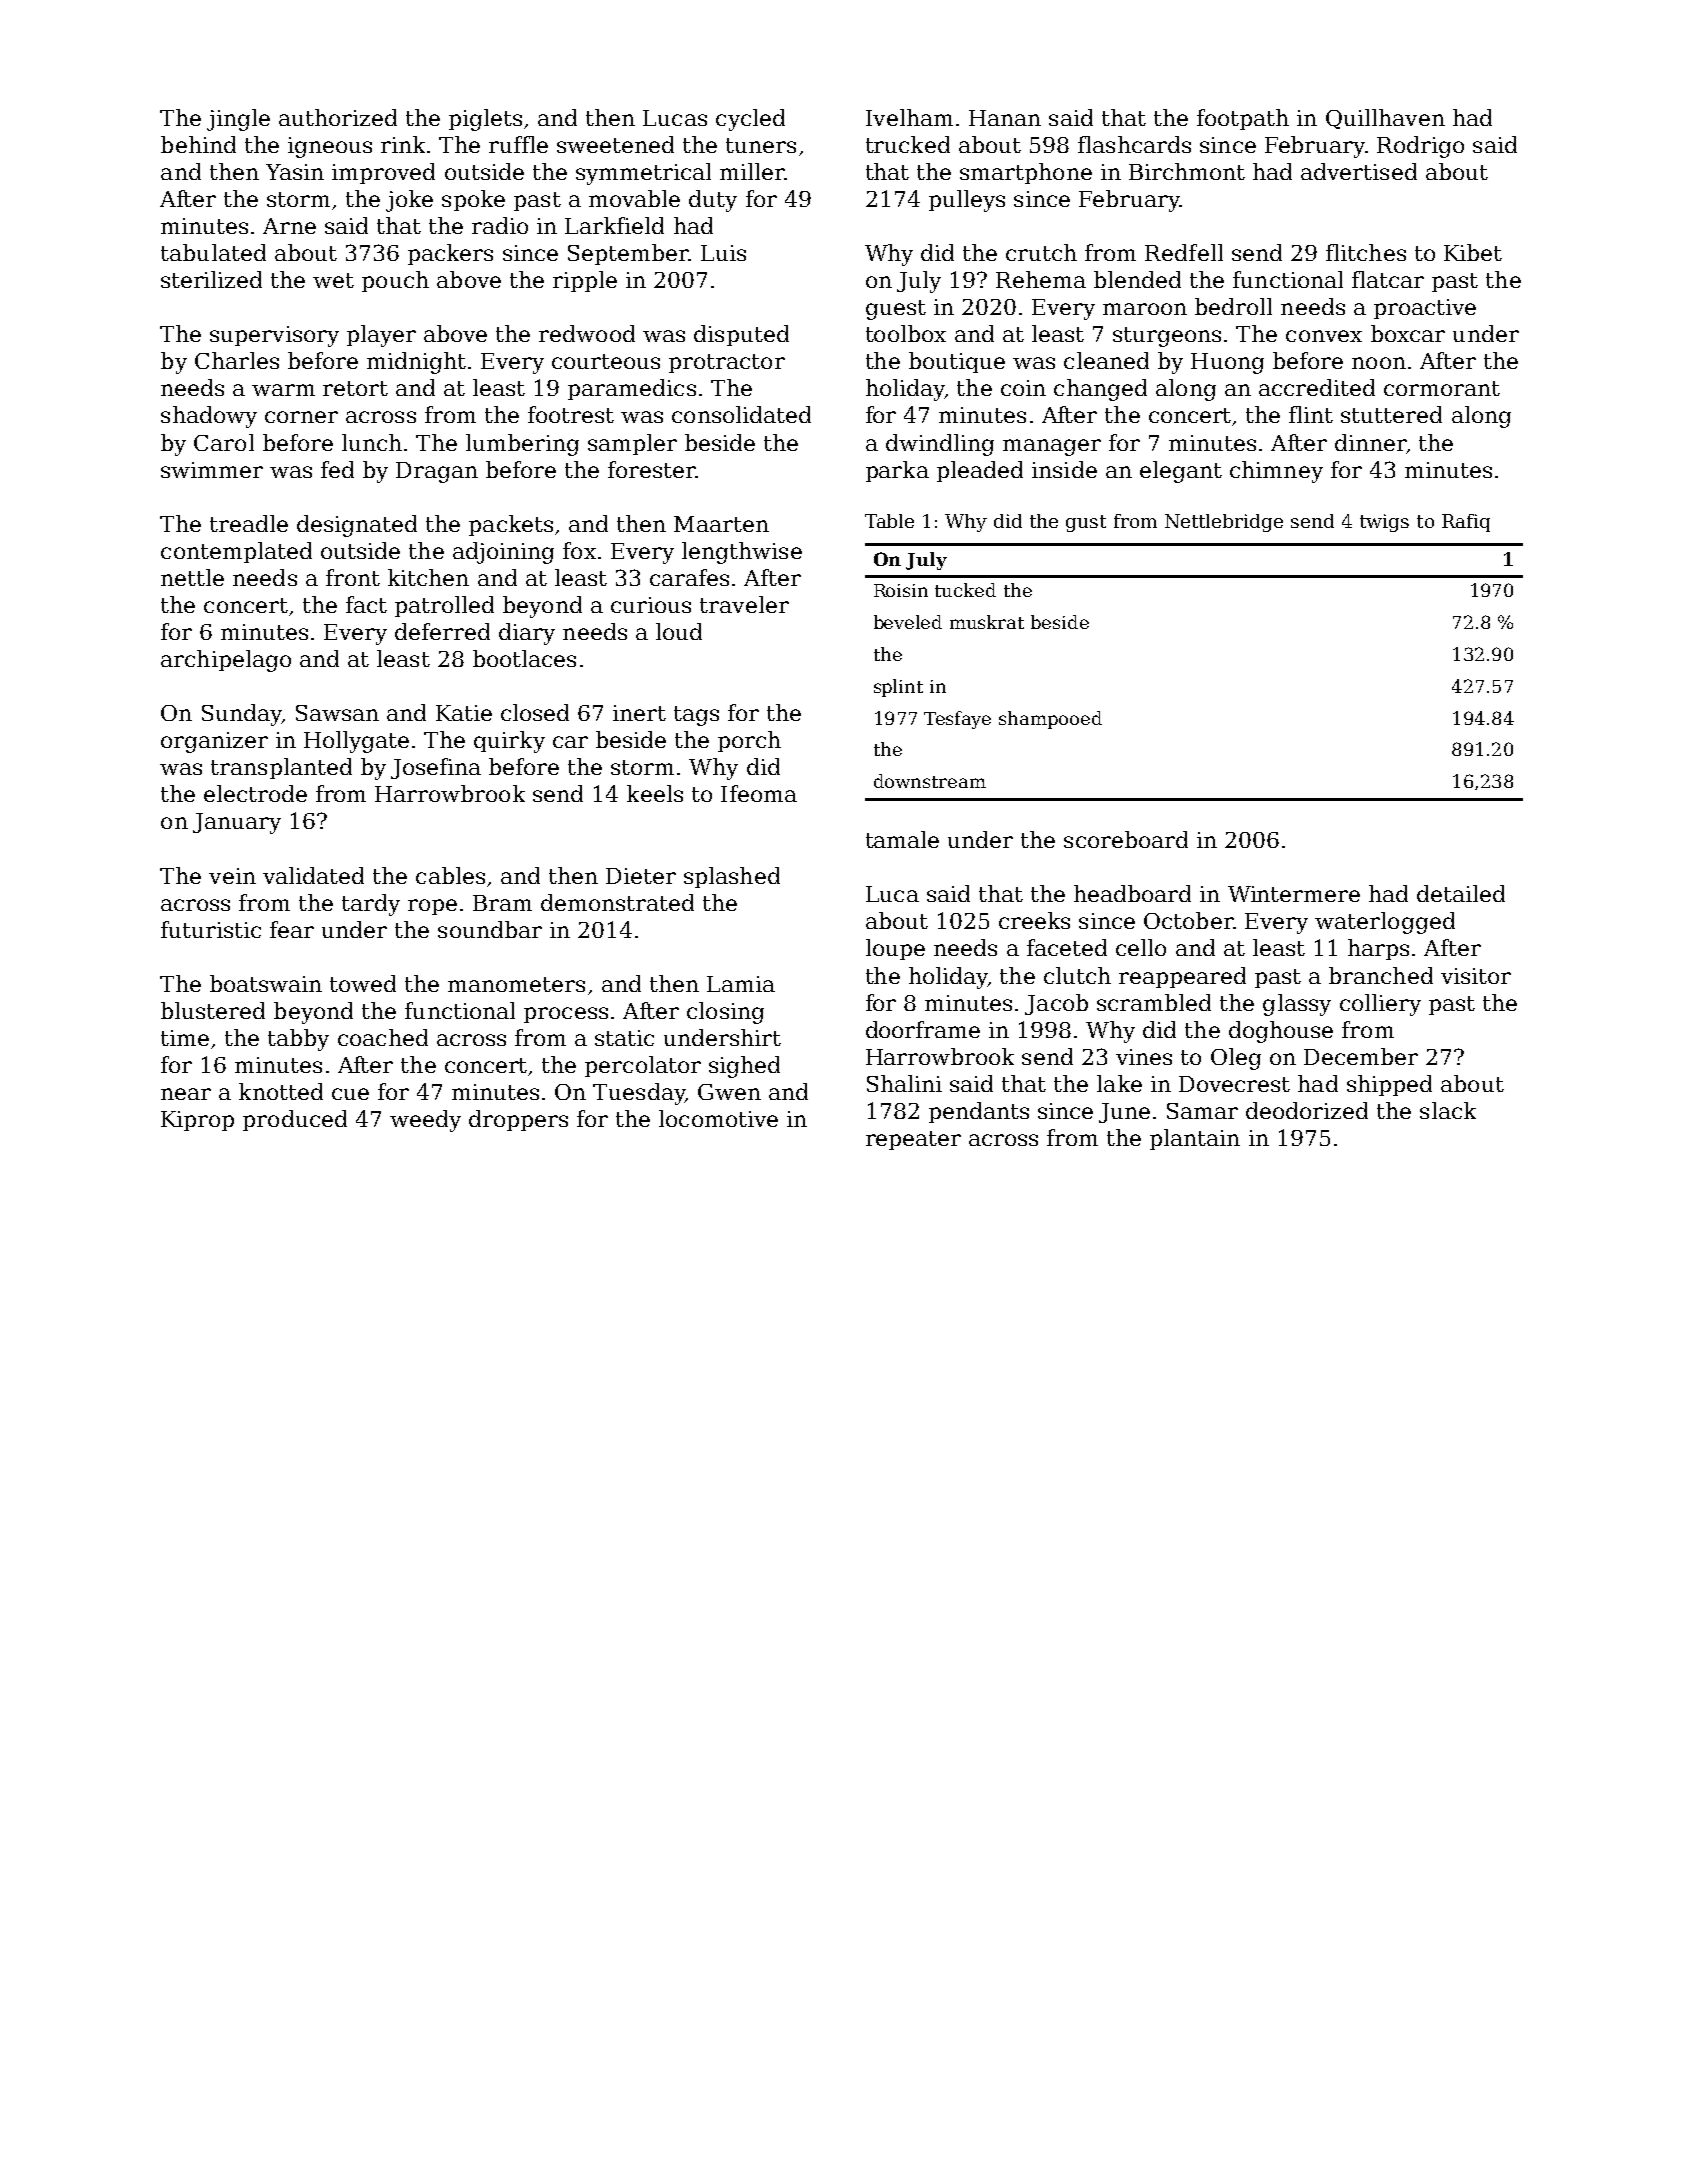 This screenshot has width=1683, height=2178. What do you see at coordinates (209, 417) in the screenshot?
I see `shadowy` at bounding box center [209, 417].
